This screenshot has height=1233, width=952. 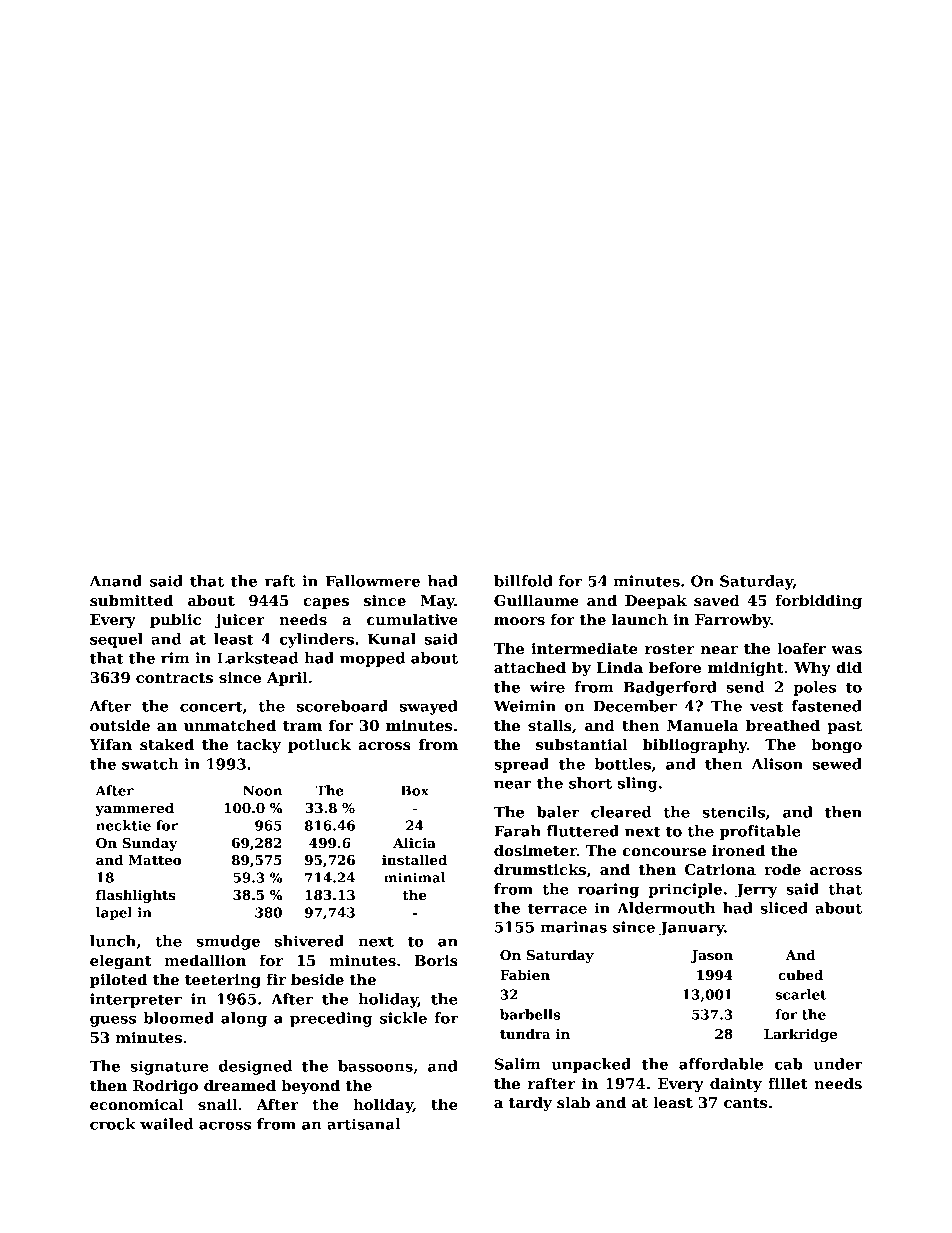 I want to click on Anand, so click(x=116, y=581).
